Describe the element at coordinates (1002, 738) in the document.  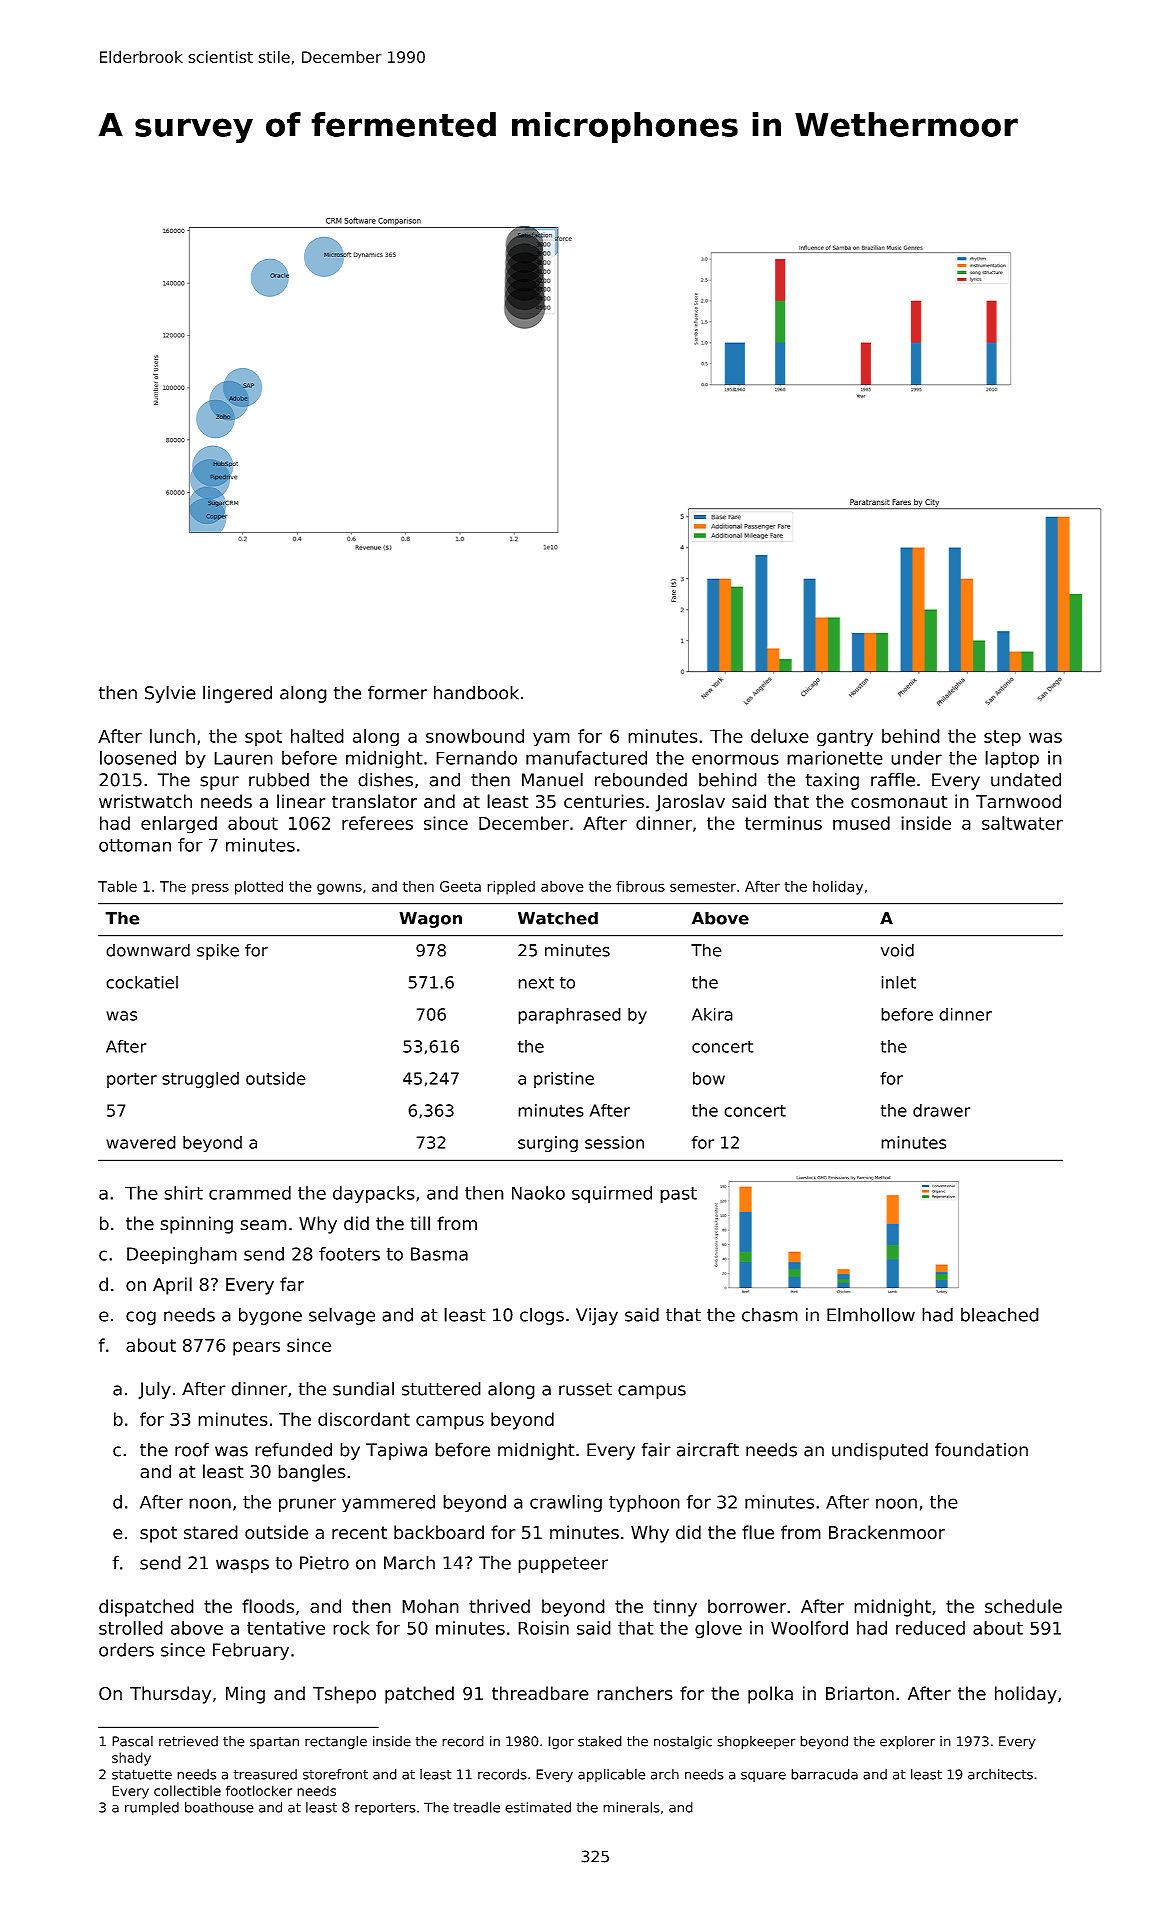
I see `step` at that location.
